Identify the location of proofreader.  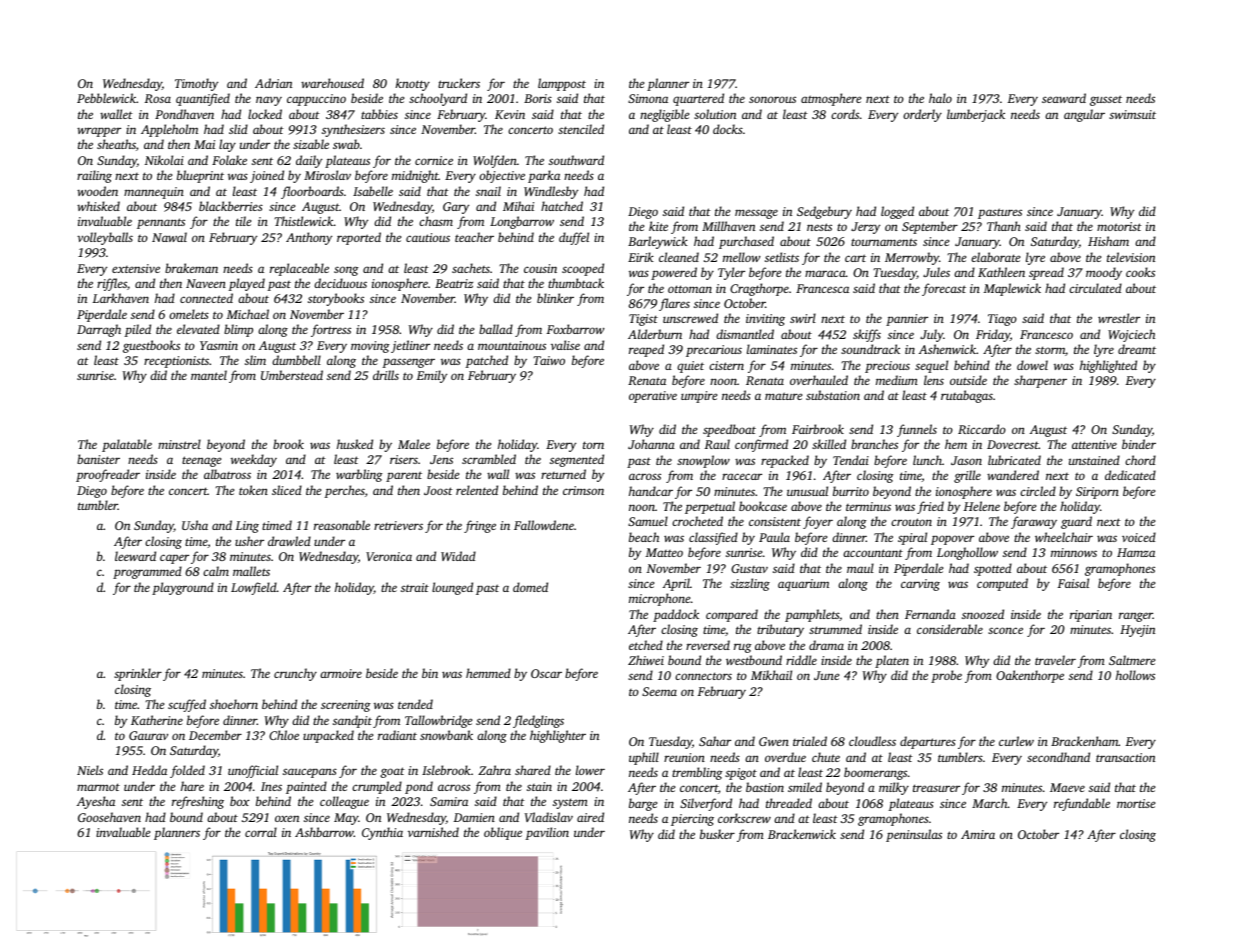
(108, 475).
